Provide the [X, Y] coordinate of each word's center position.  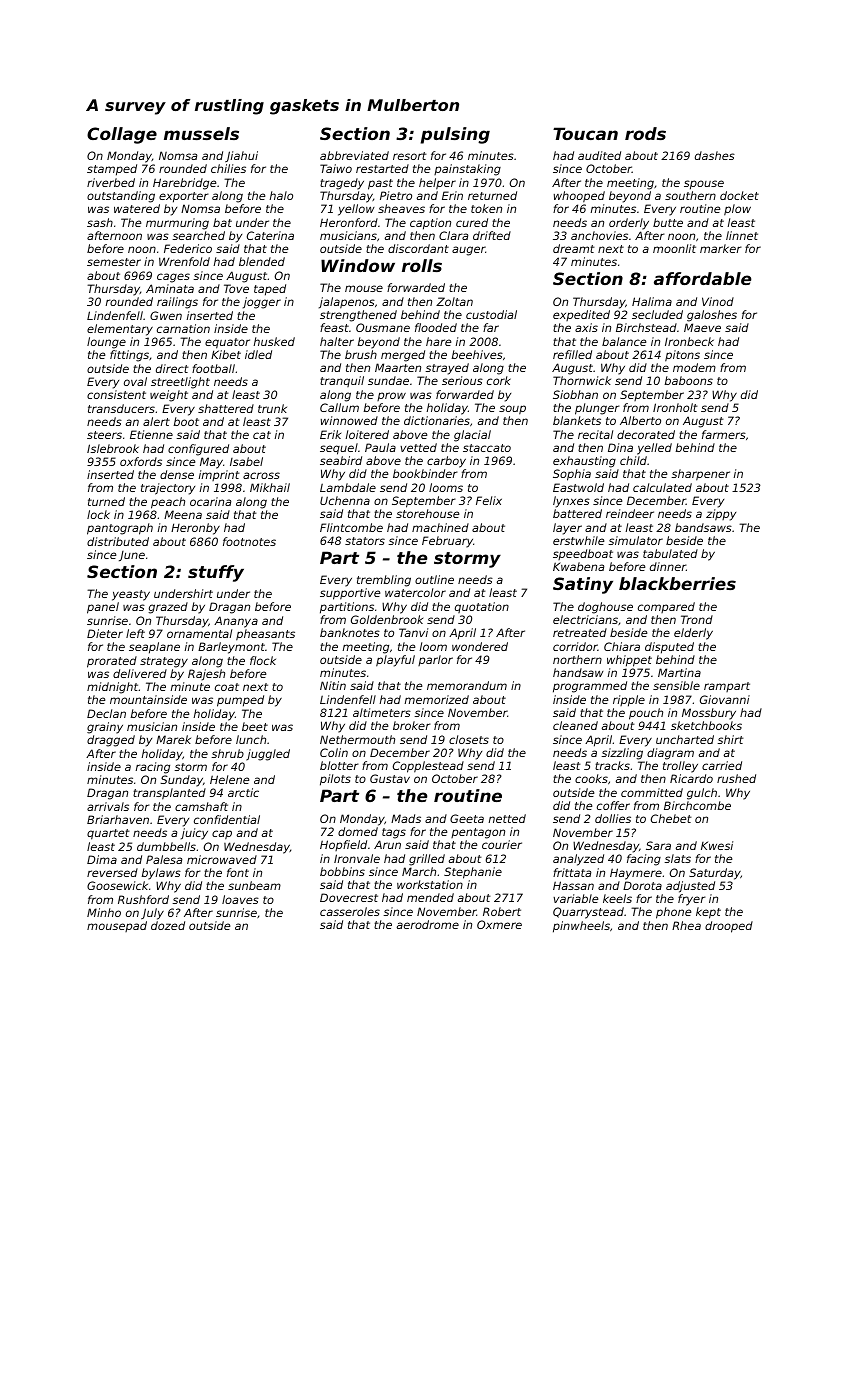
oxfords [141, 461]
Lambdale [348, 487]
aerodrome [428, 924]
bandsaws [703, 527]
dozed [168, 925]
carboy [446, 462]
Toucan [585, 133]
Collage [122, 135]
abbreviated [354, 155]
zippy [721, 515]
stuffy [216, 573]
